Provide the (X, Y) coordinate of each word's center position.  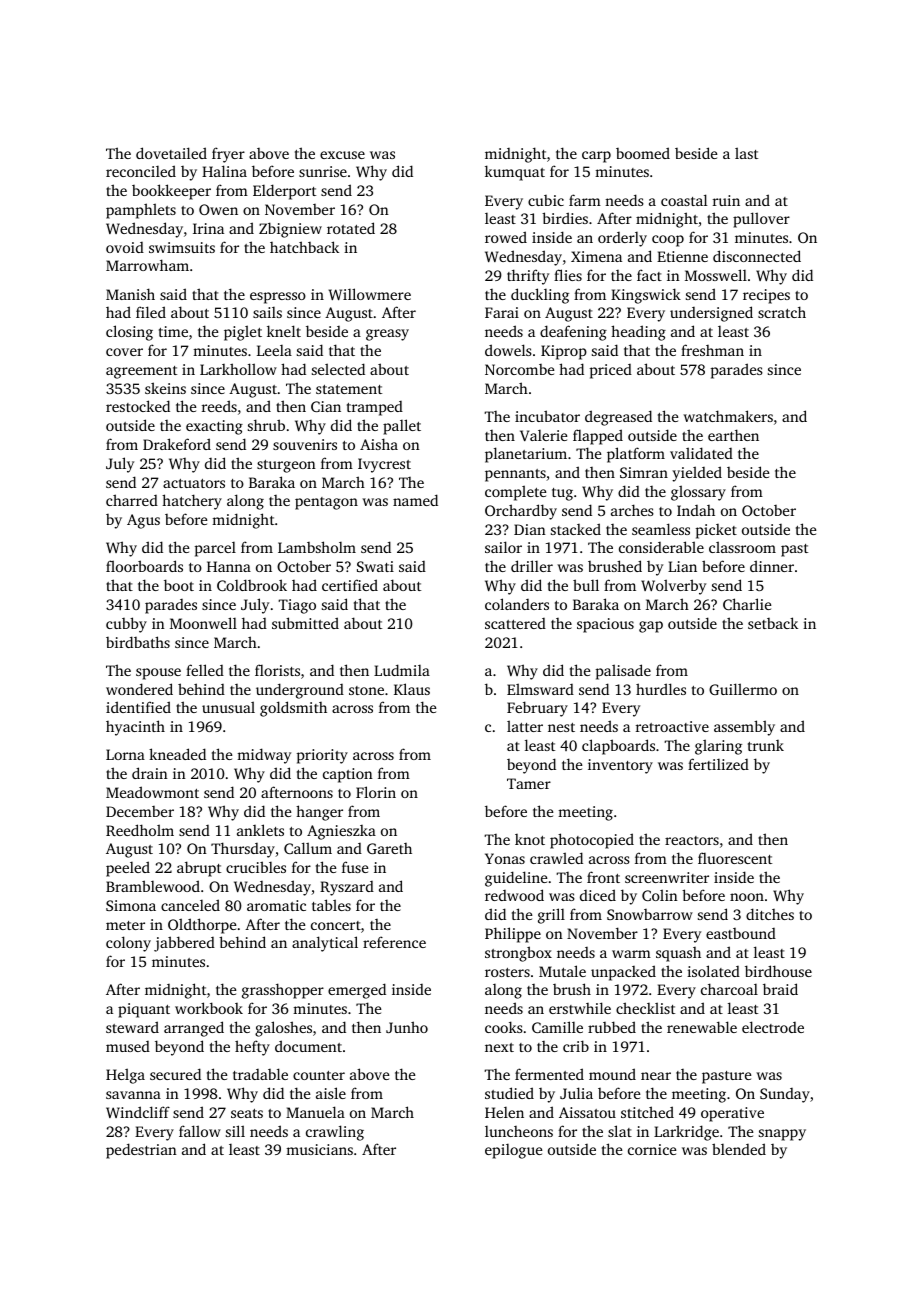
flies (568, 275)
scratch (782, 312)
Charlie (747, 604)
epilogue (514, 1151)
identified (138, 707)
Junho (407, 1027)
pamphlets (141, 211)
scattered (515, 623)
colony (128, 944)
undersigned (711, 314)
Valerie (544, 435)
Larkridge (686, 1133)
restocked (138, 406)
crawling (335, 1133)
